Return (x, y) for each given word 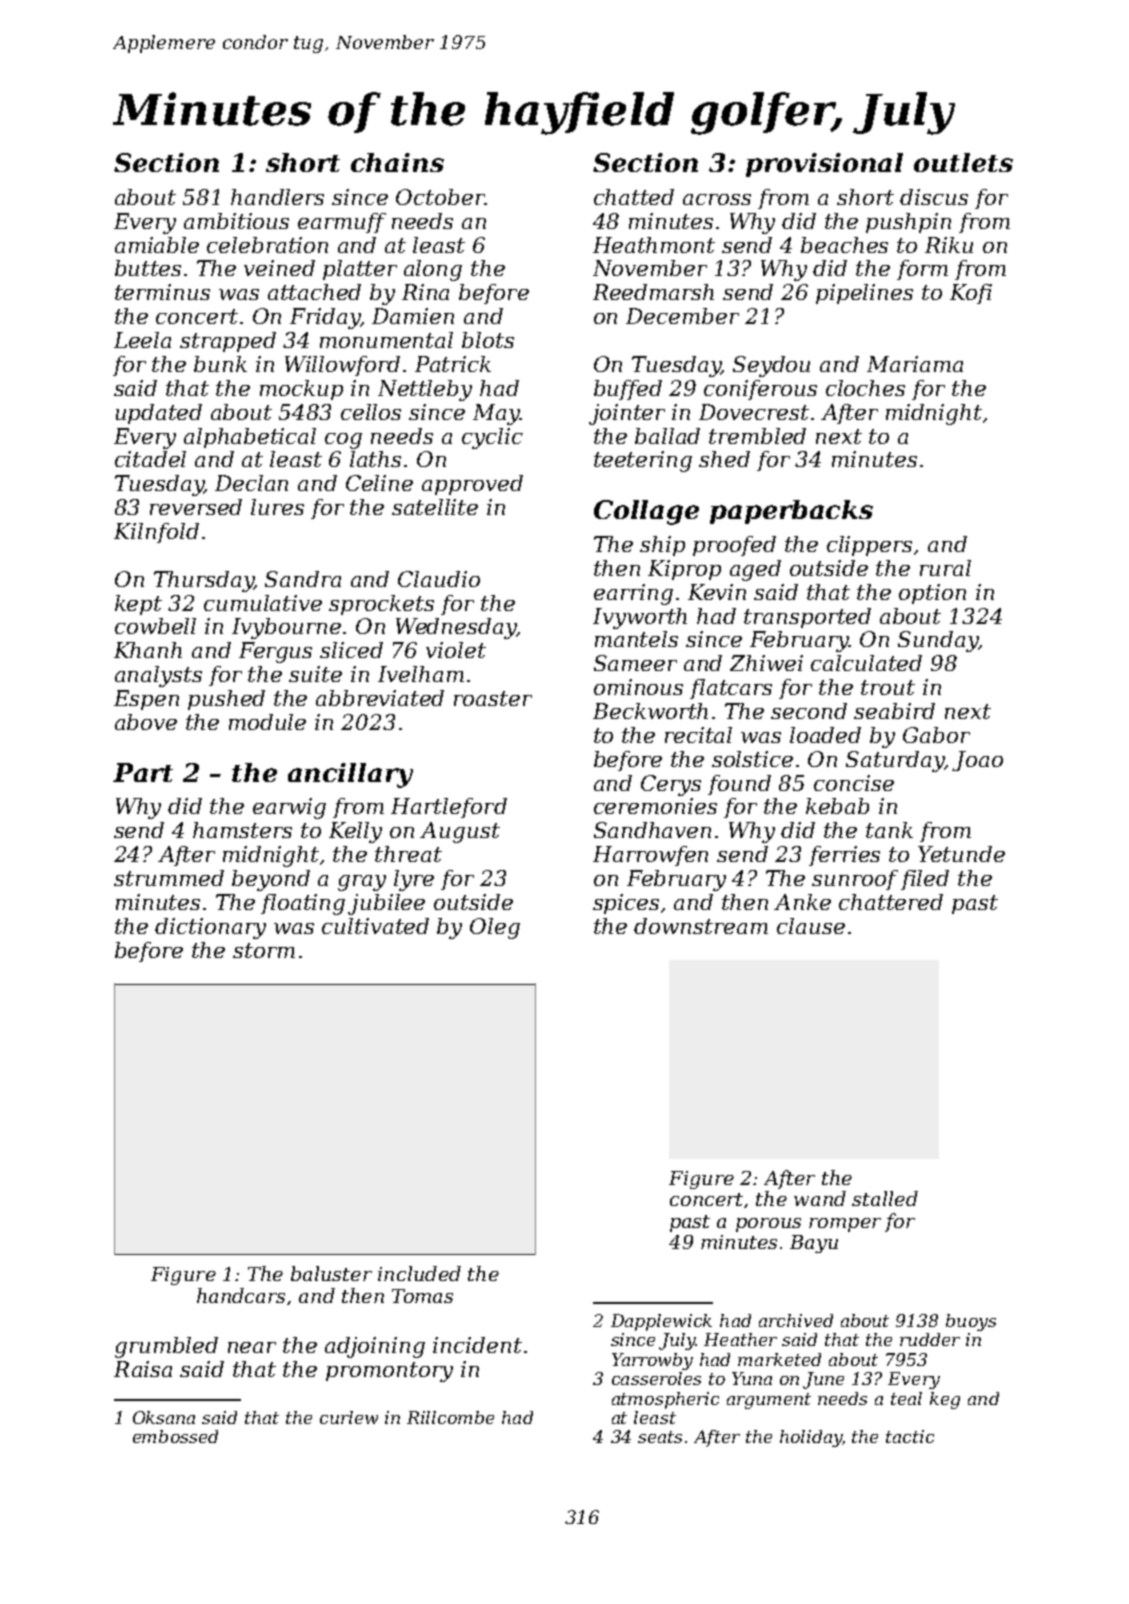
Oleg (495, 928)
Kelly (355, 832)
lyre (414, 880)
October (440, 197)
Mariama (915, 364)
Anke (802, 902)
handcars (241, 1295)
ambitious (236, 221)
